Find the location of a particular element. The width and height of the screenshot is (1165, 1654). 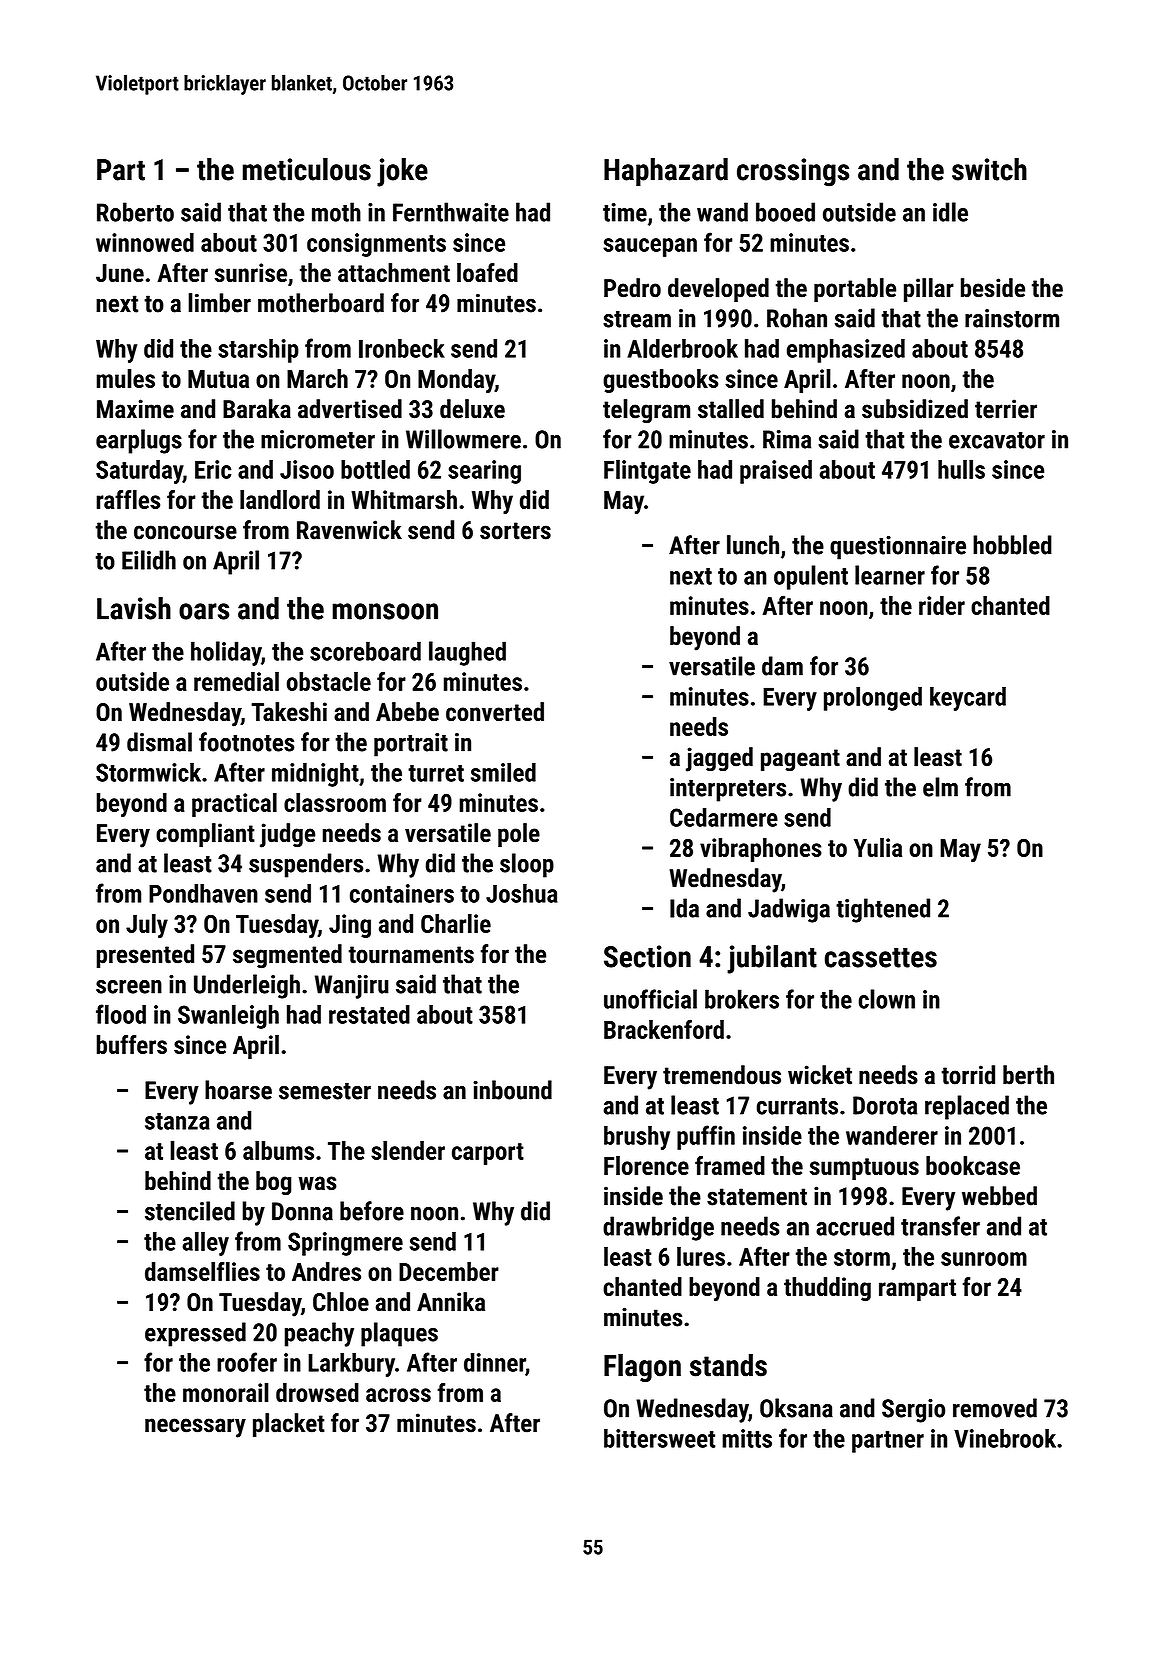

Flintgate is located at coordinates (647, 471).
